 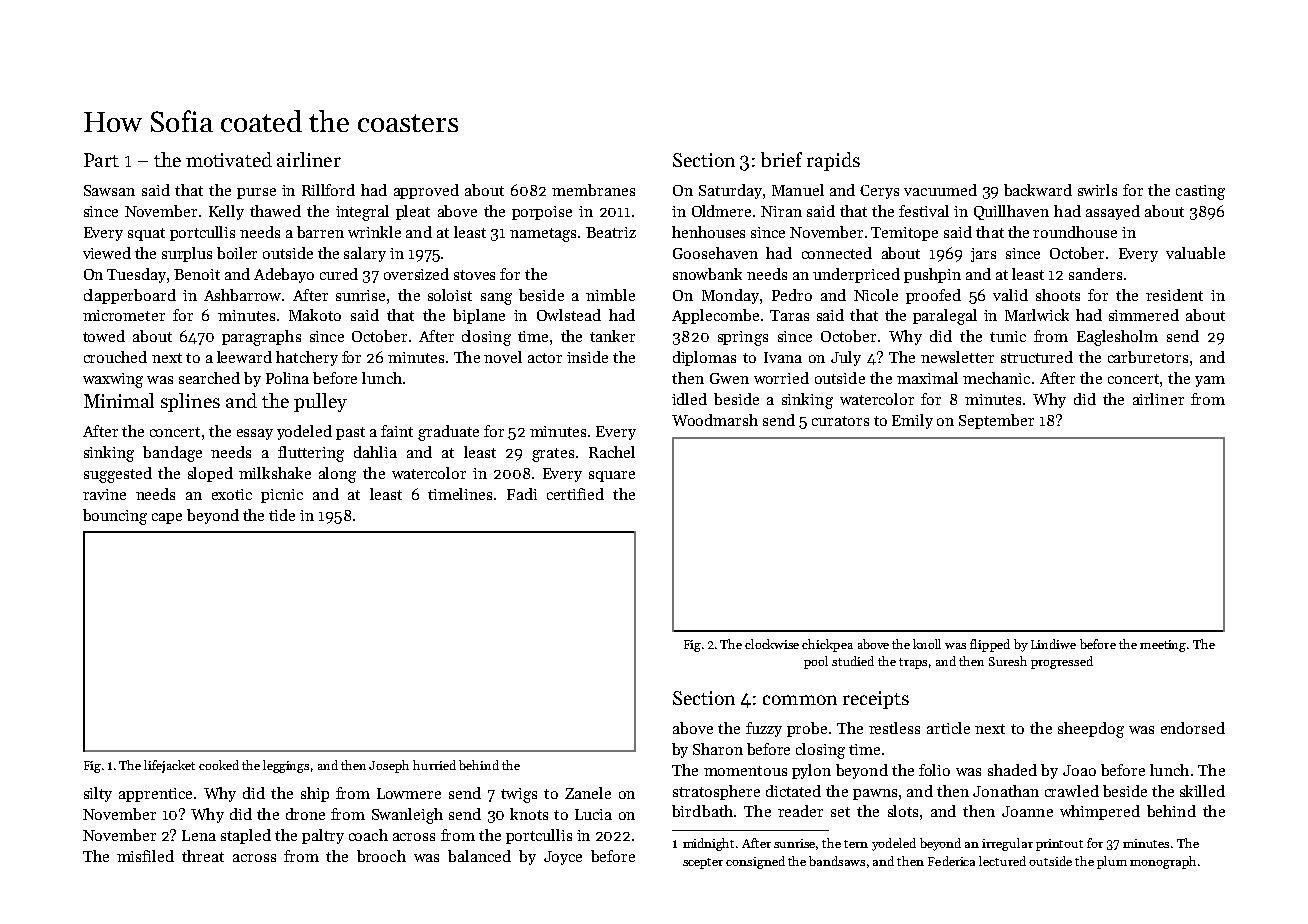 I want to click on lifejacket, so click(x=169, y=766).
